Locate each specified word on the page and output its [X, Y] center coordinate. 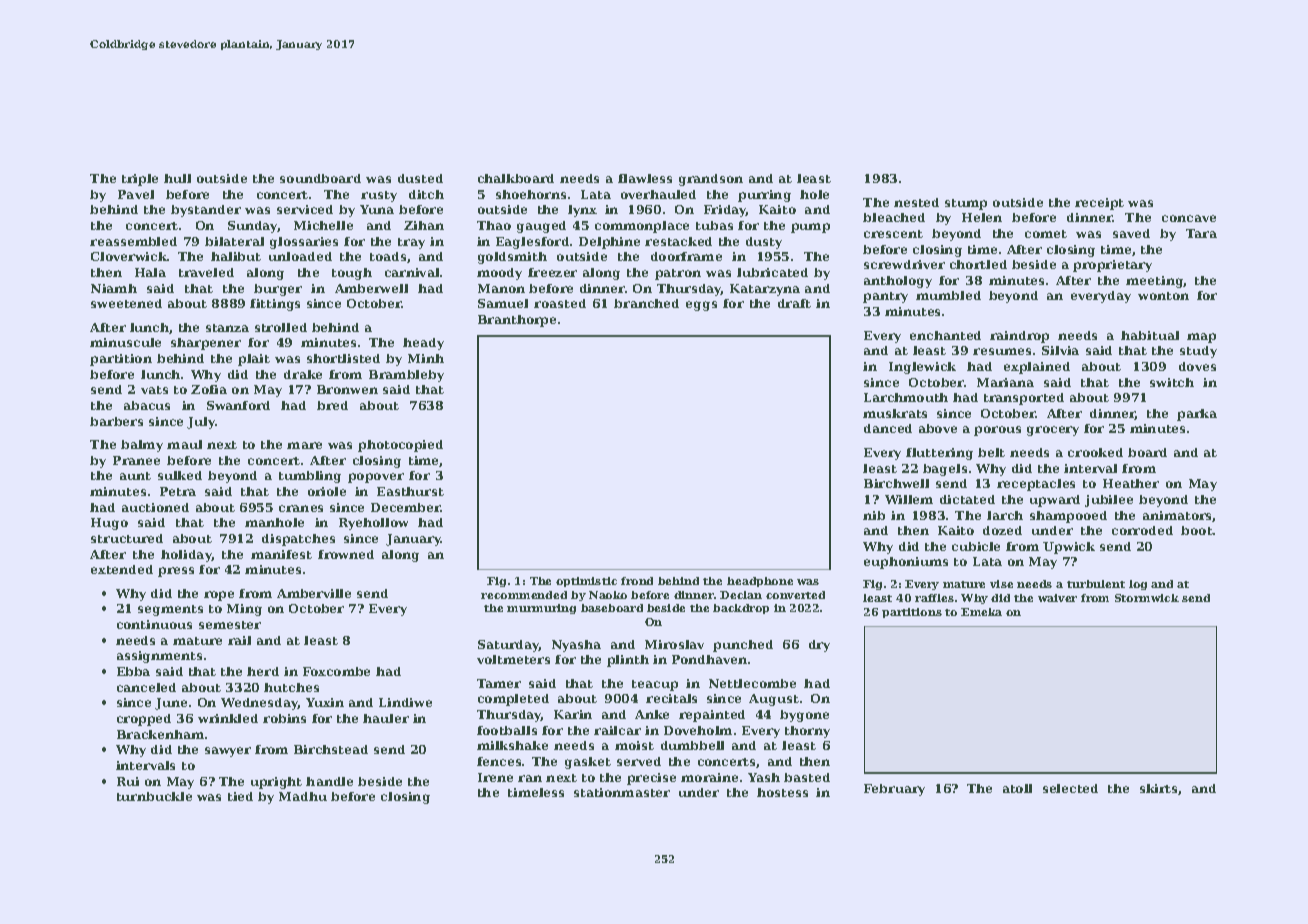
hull [177, 178]
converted [795, 595]
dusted [420, 178]
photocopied [400, 446]
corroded [1142, 530]
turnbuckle [154, 796]
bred [332, 405]
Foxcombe [336, 671]
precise [651, 779]
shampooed [1068, 517]
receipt [1099, 204]
